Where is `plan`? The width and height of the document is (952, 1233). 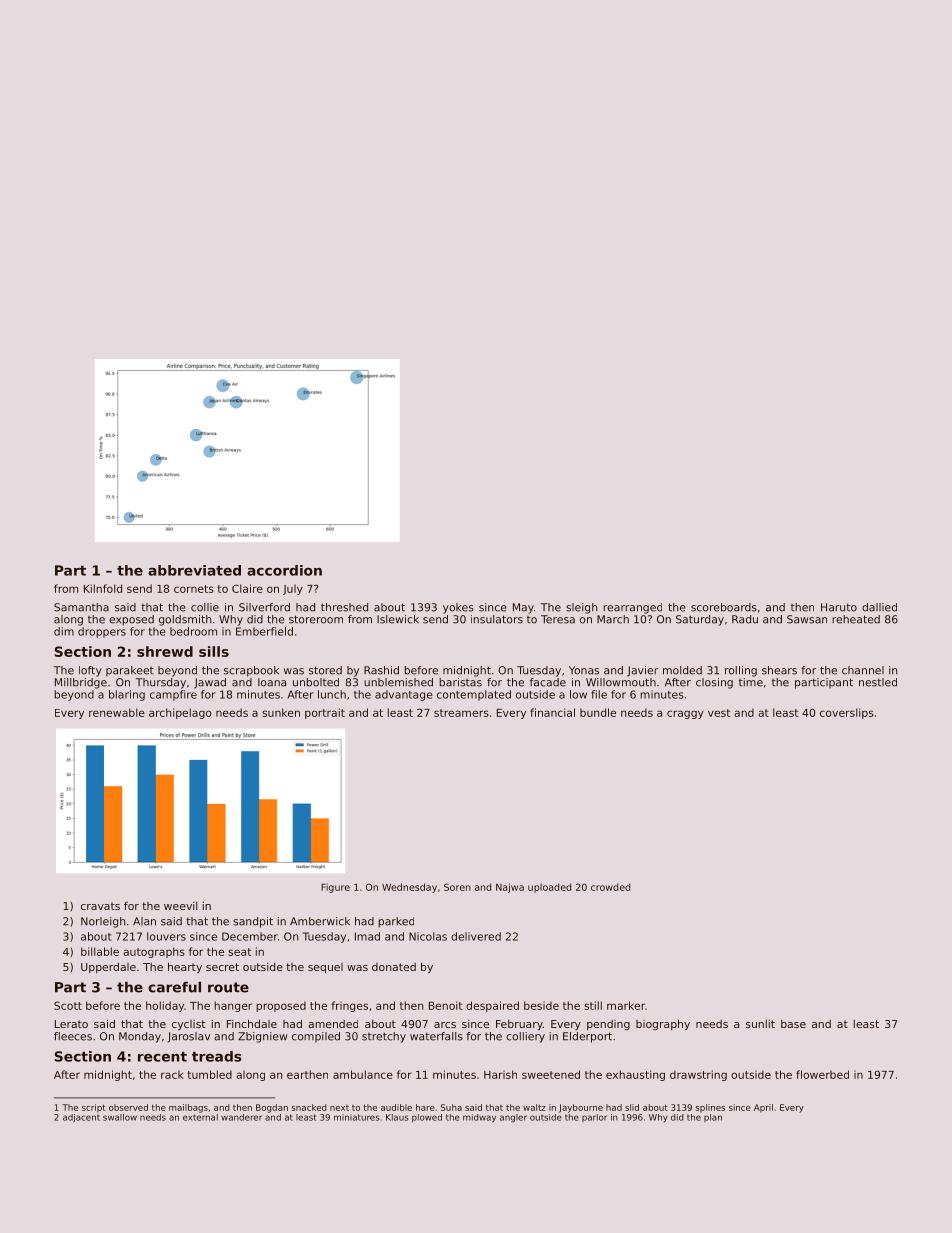
plan is located at coordinates (713, 1118).
